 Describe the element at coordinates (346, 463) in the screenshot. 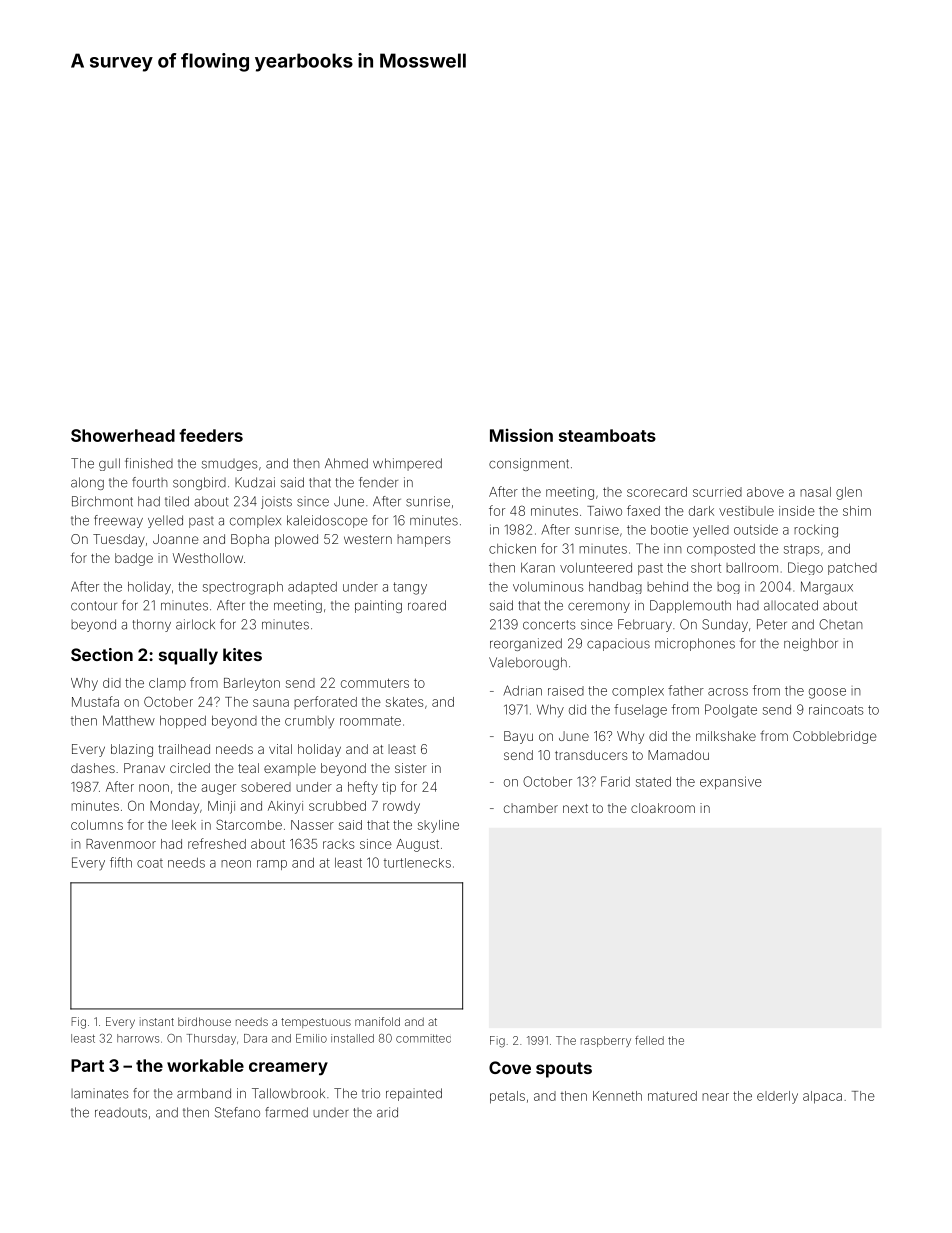

I see `Ahmed` at that location.
